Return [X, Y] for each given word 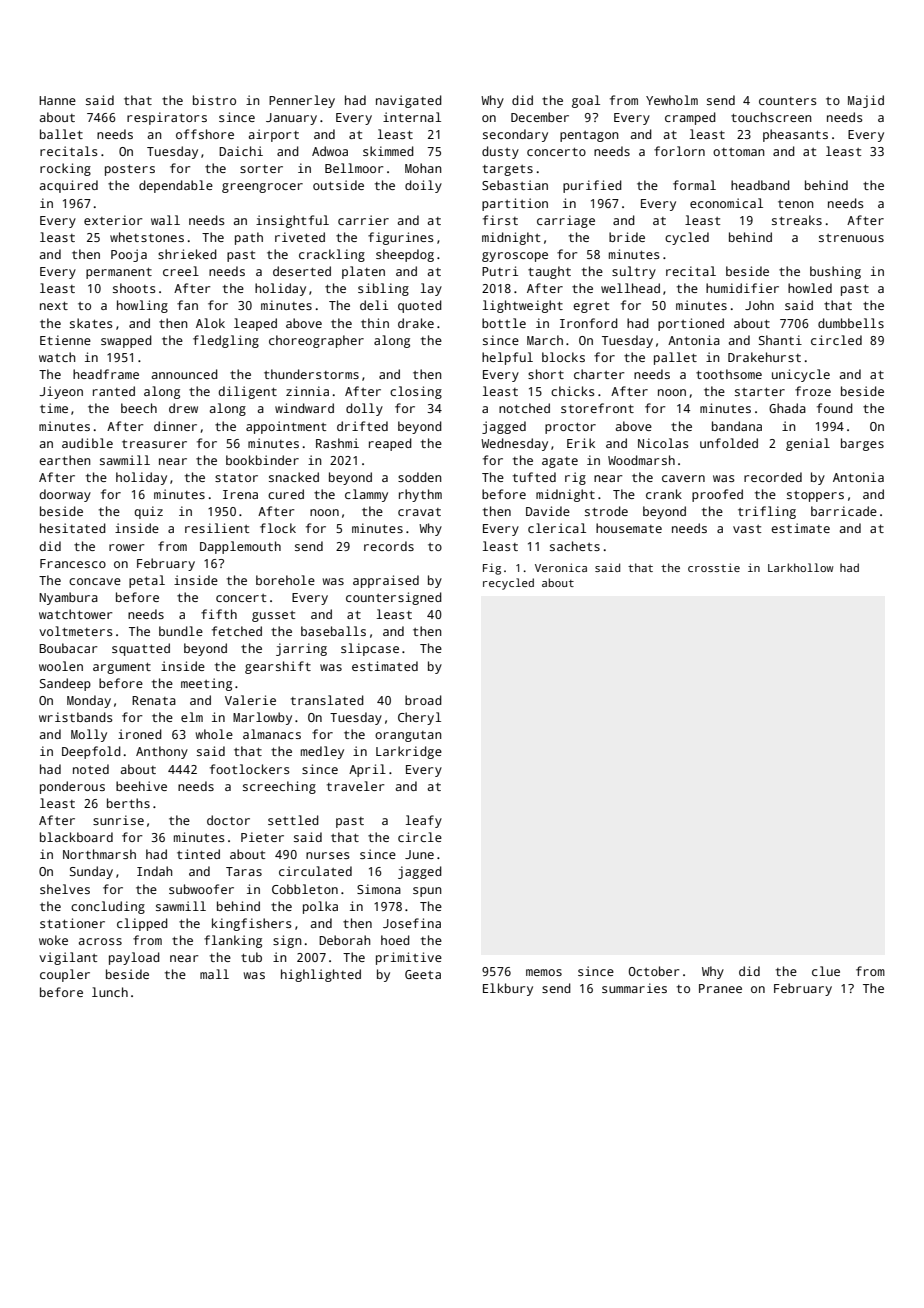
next [54, 306]
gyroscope [515, 257]
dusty [500, 152]
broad [423, 700]
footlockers [250, 769]
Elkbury [508, 989]
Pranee [720, 988]
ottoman [739, 152]
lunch [110, 992]
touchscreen [771, 117]
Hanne [57, 100]
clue [826, 971]
